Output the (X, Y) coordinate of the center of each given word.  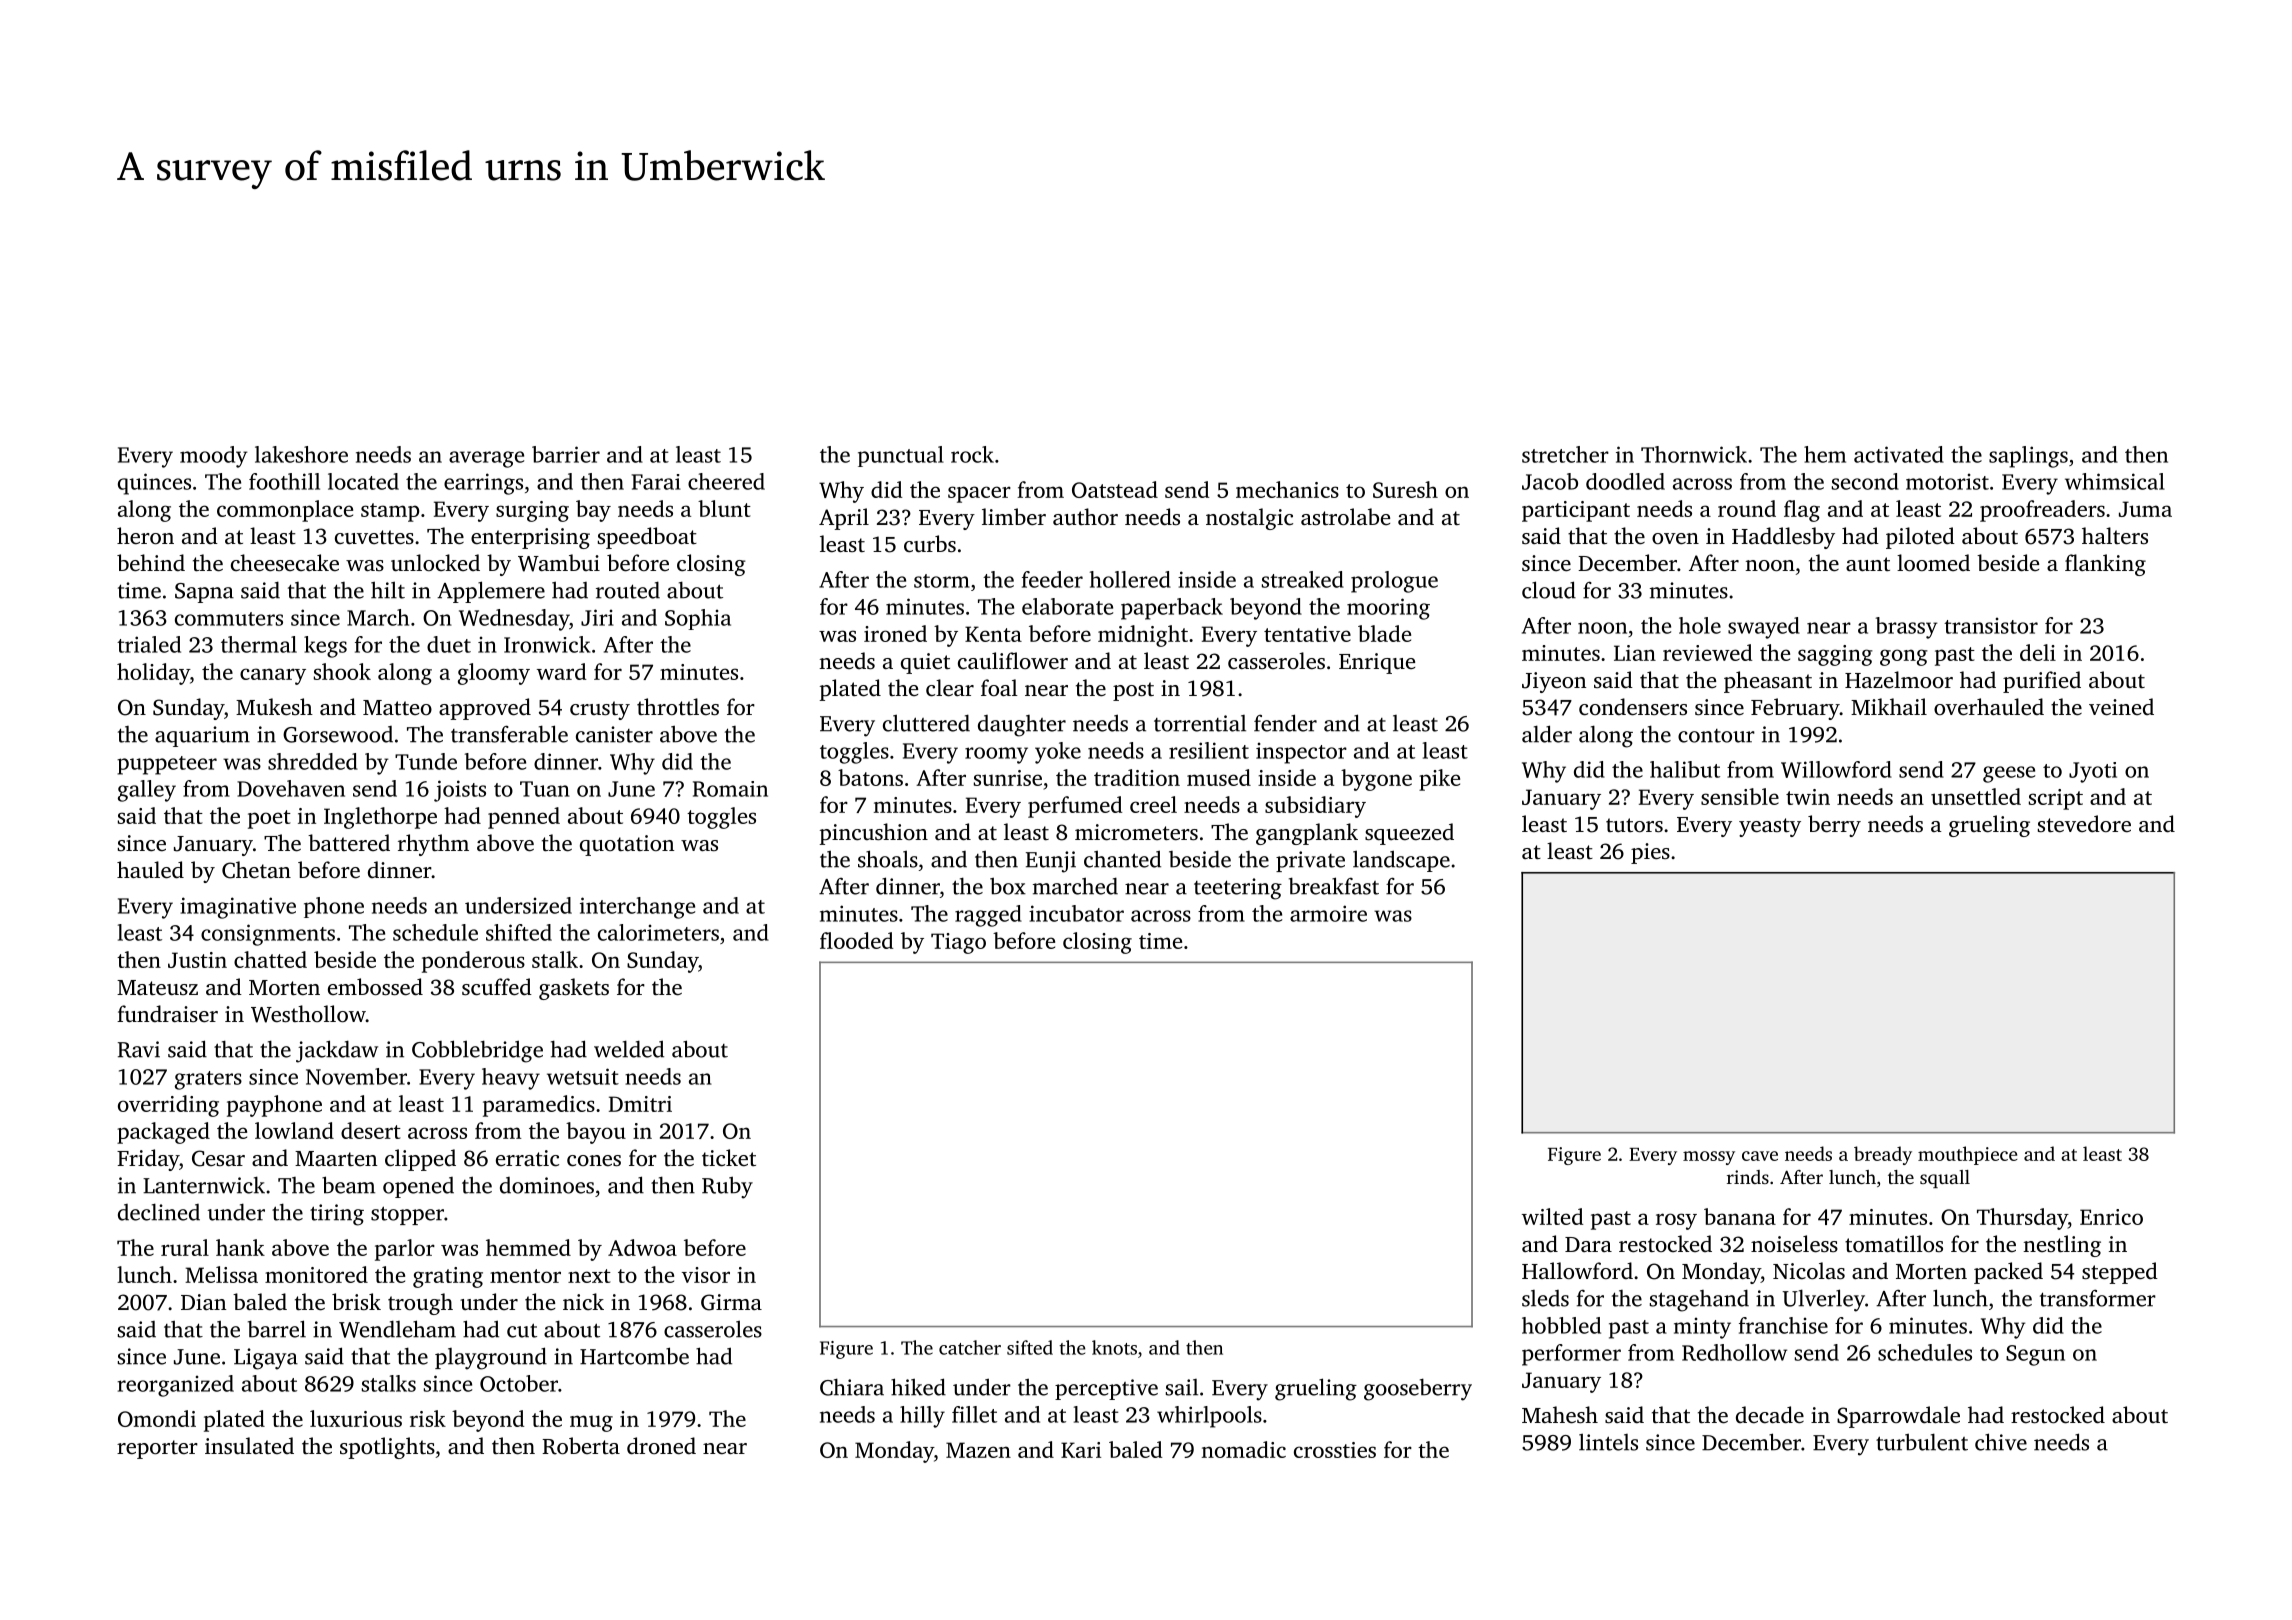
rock (972, 454)
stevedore (2084, 824)
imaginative (238, 908)
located (363, 481)
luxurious (356, 1418)
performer (1571, 1355)
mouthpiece (1968, 1155)
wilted (1552, 1216)
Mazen (978, 1450)
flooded (856, 940)
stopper (407, 1215)
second (1865, 481)
